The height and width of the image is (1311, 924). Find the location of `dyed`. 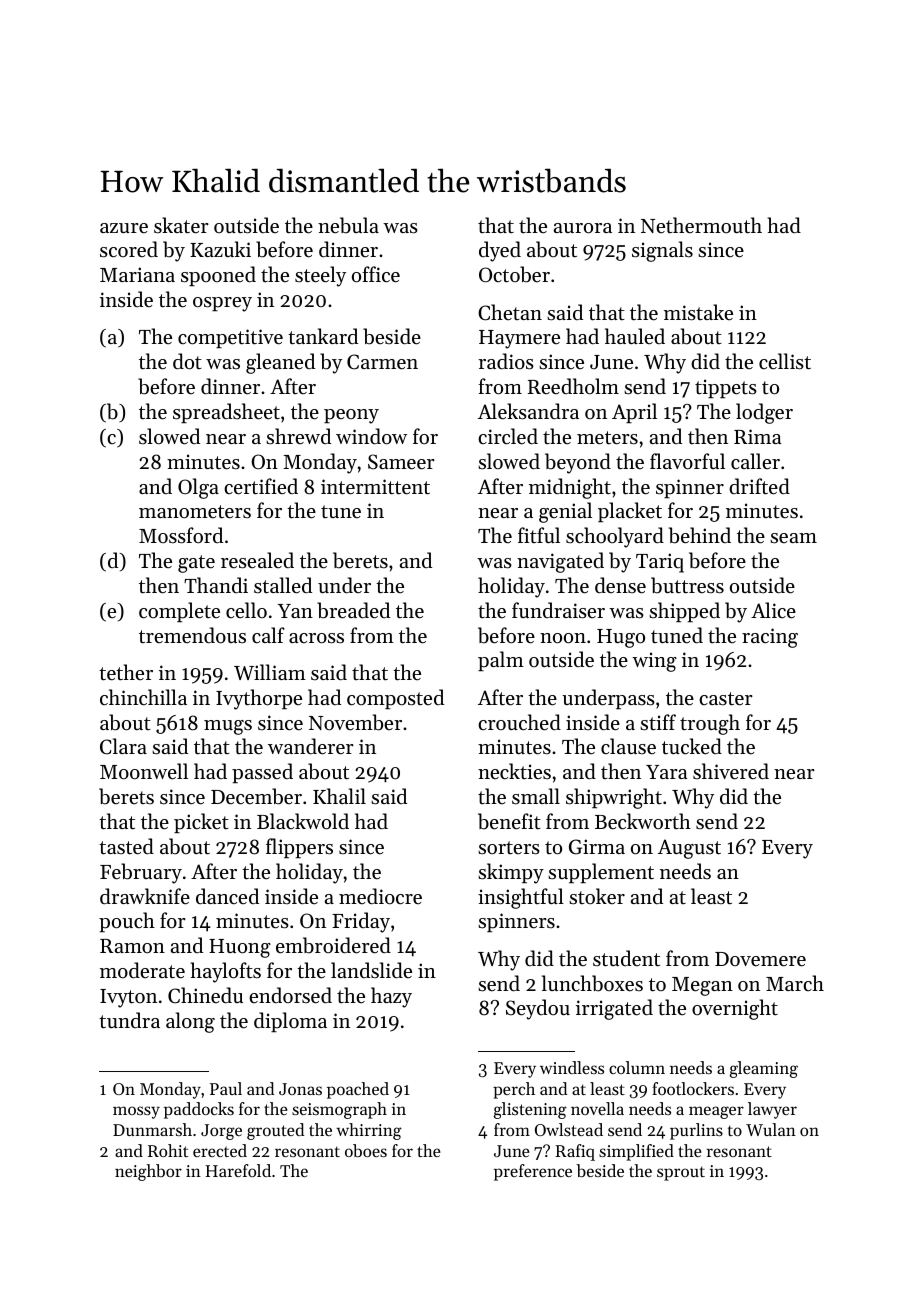

dyed is located at coordinates (500, 251).
